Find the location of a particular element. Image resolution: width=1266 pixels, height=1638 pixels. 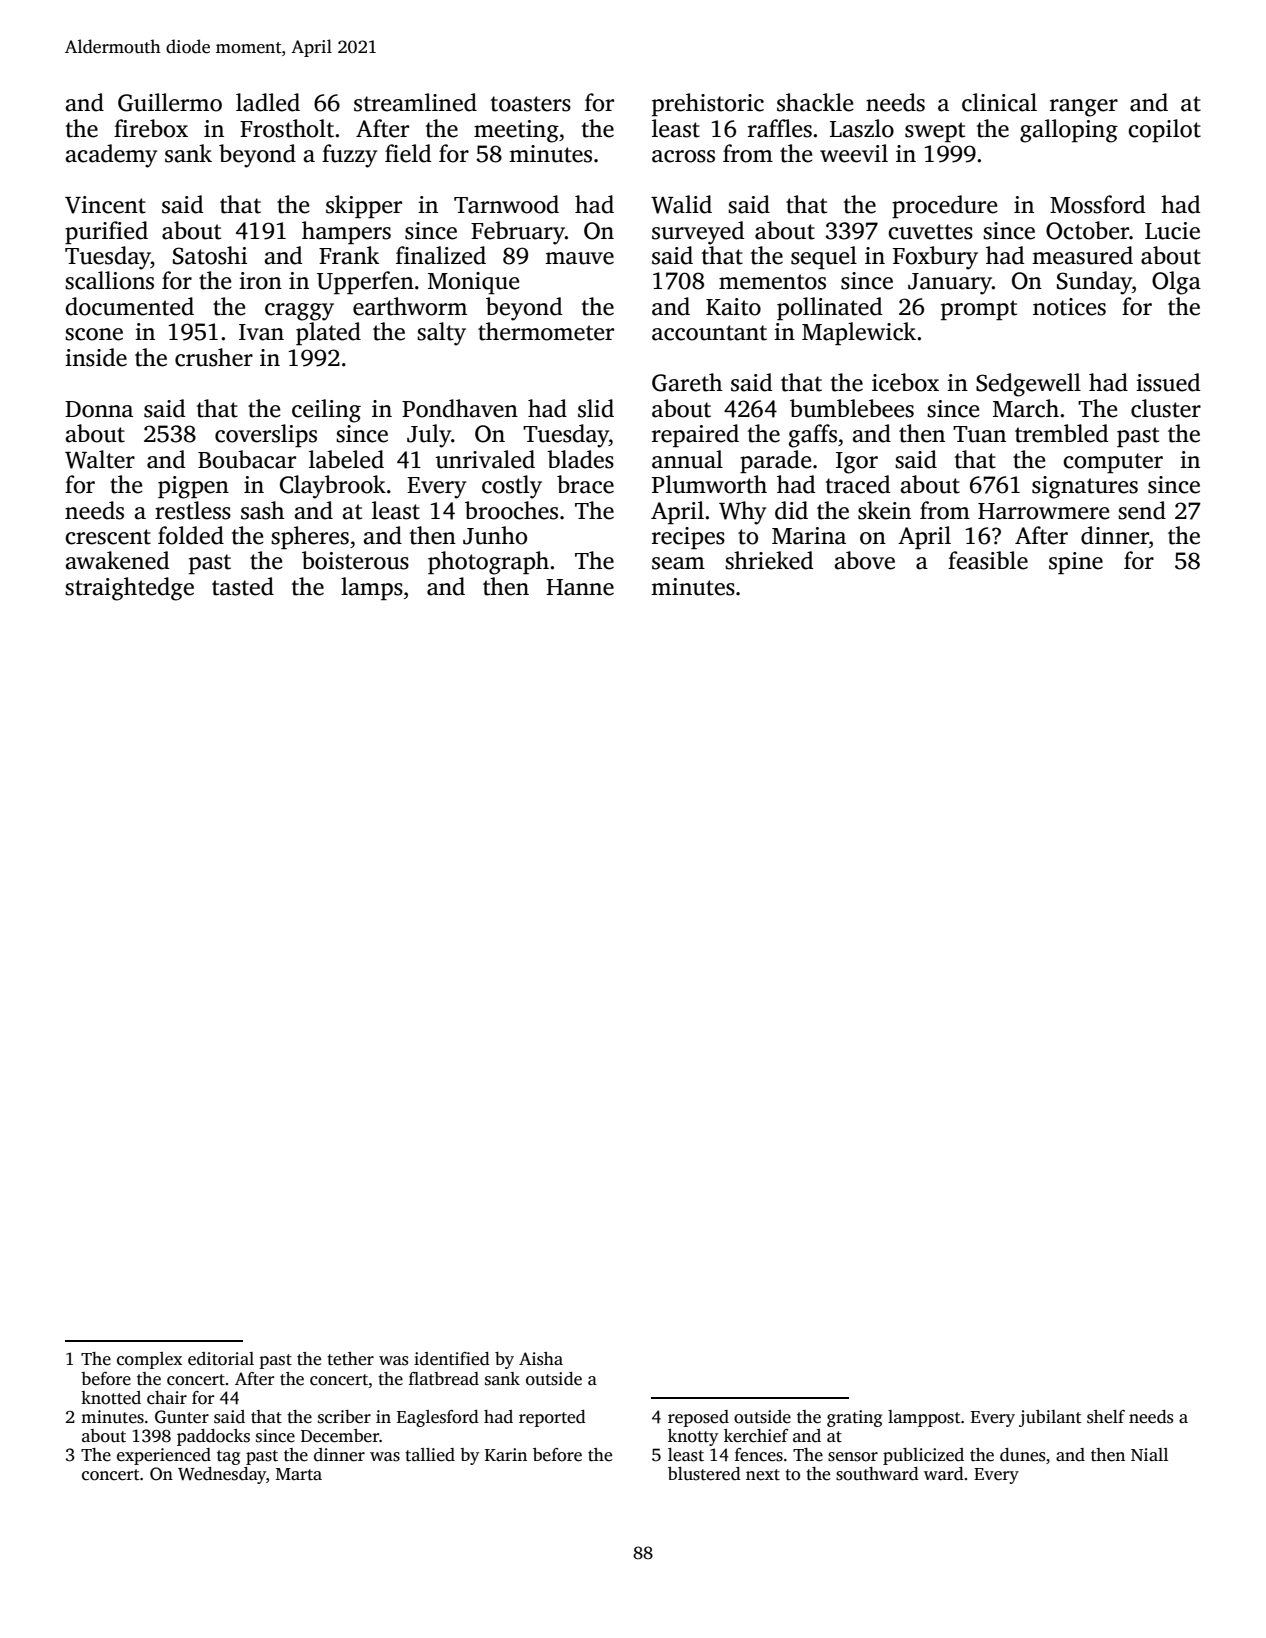

tag is located at coordinates (228, 1457).
